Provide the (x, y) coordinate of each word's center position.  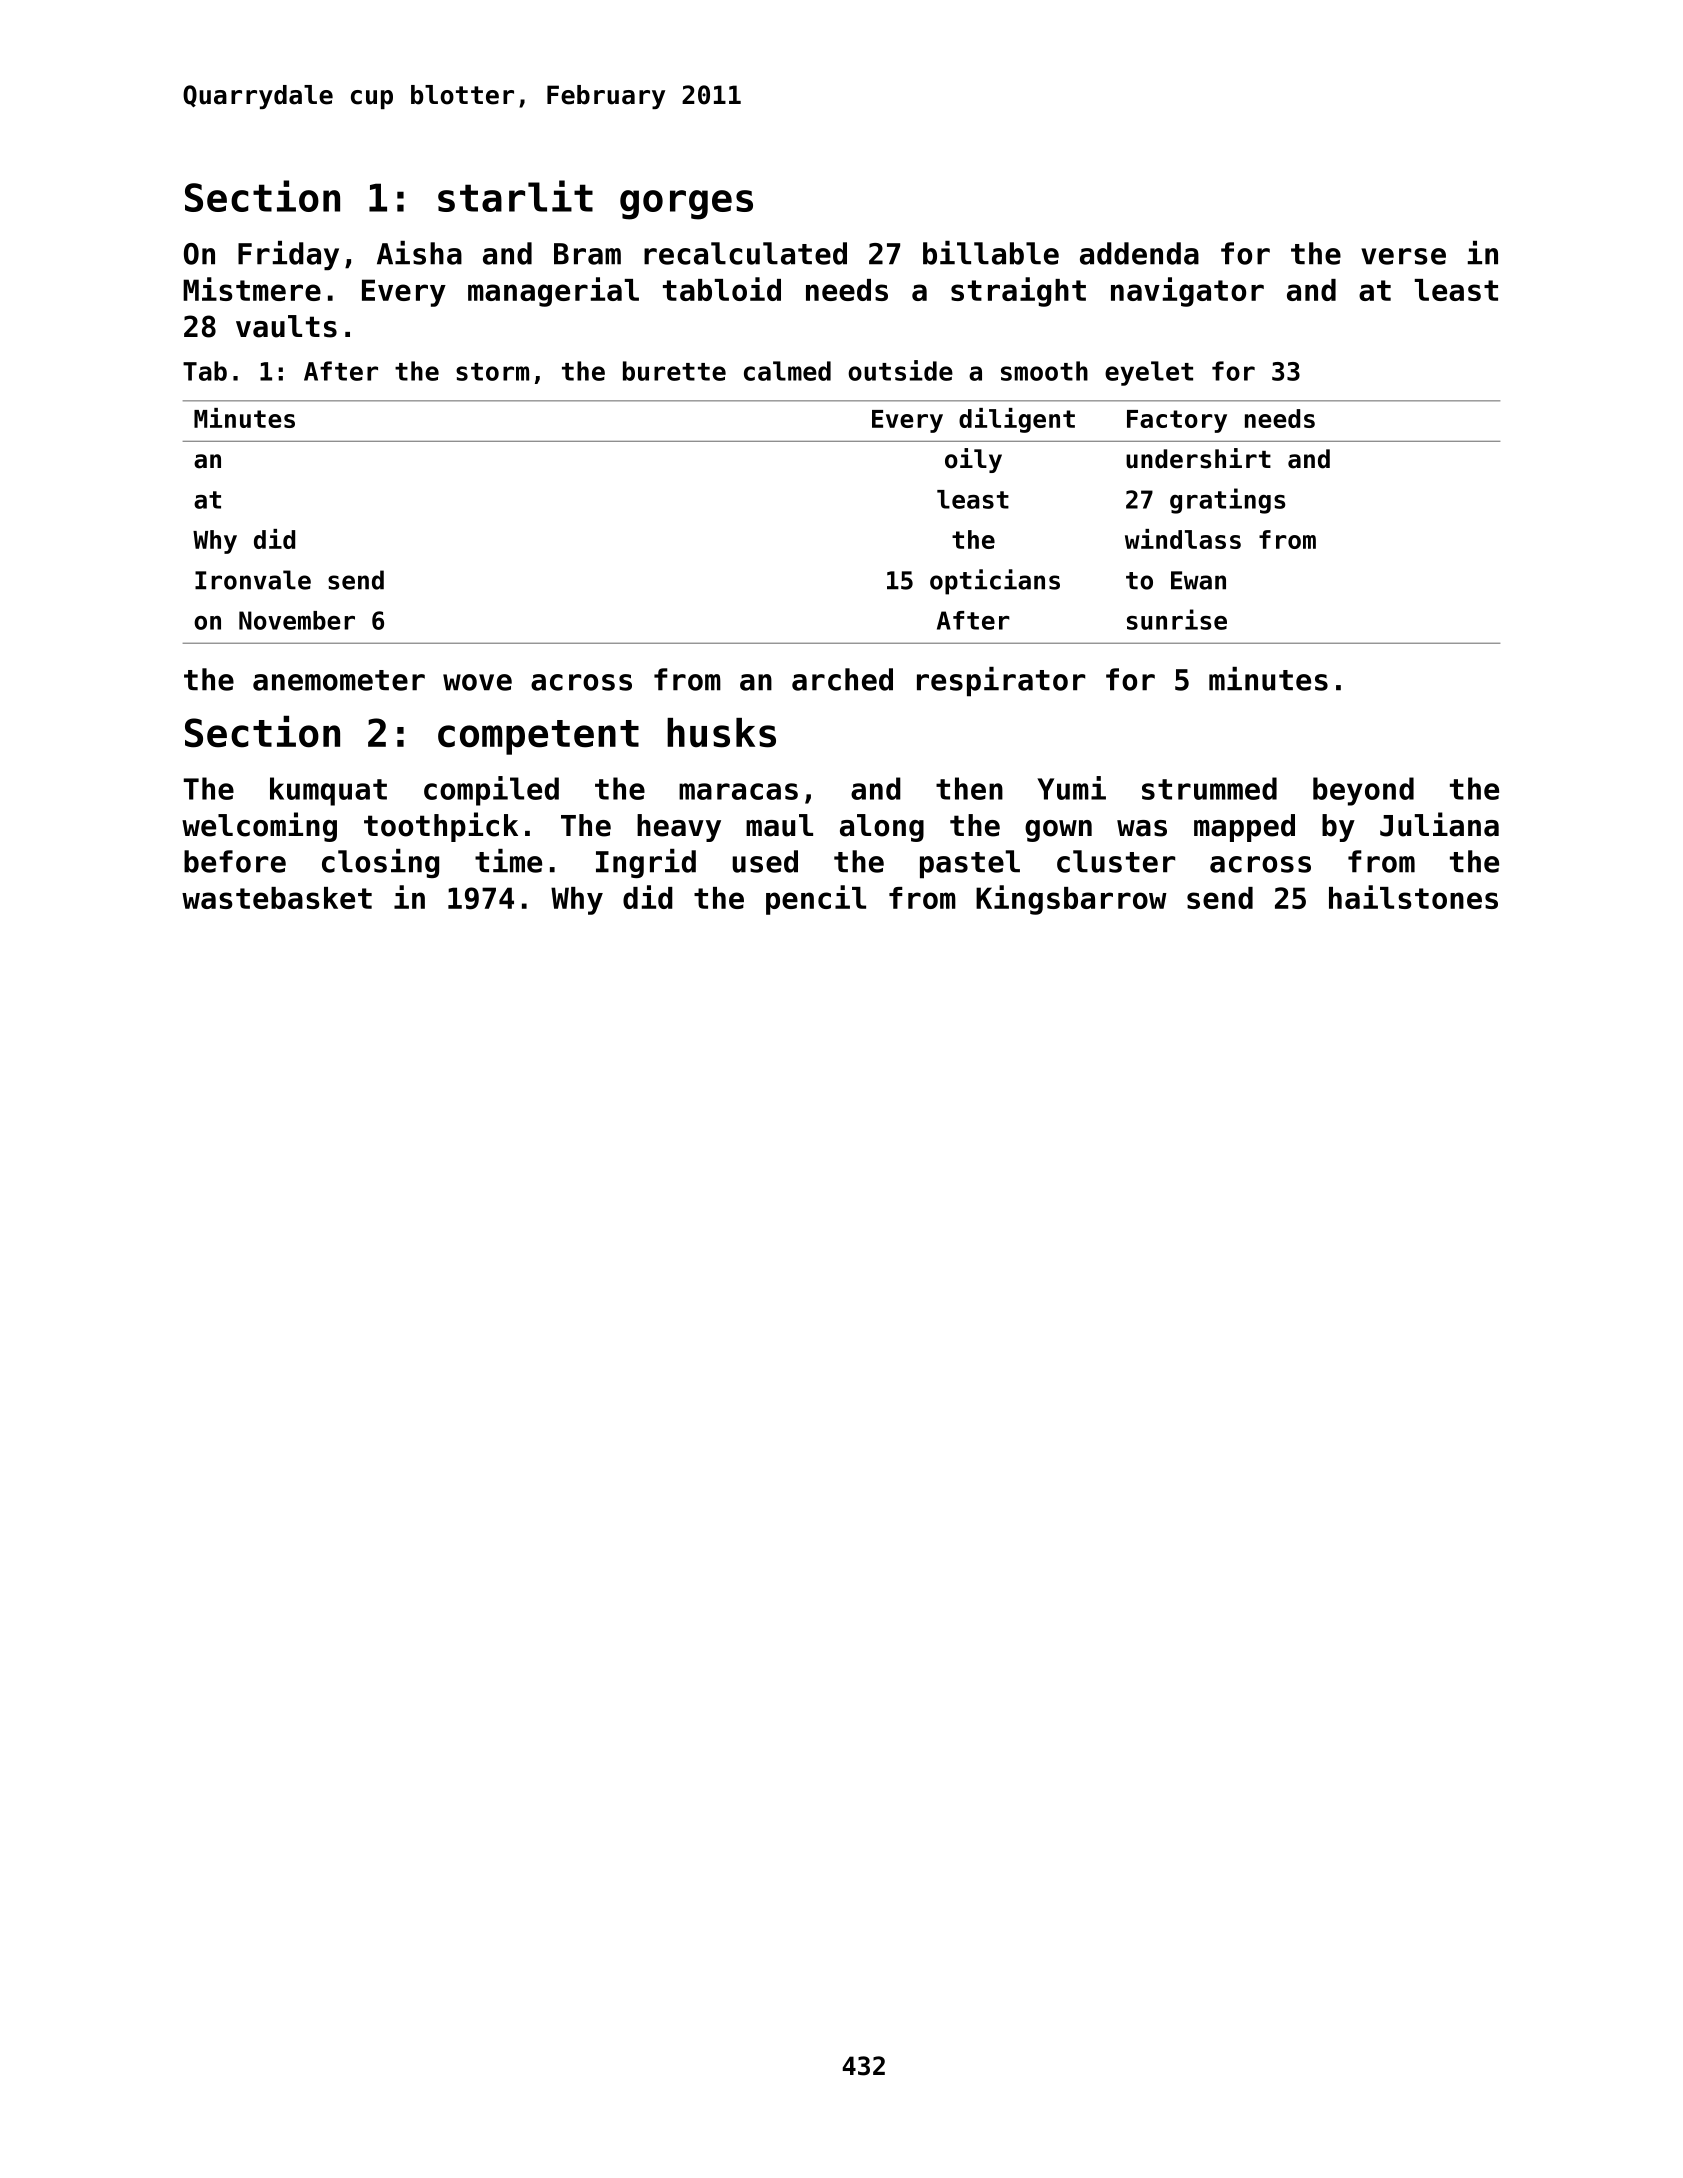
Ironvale (253, 580)
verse (1403, 256)
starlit (515, 196)
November (297, 620)
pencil (816, 900)
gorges (686, 205)
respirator (1001, 682)
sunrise (1177, 619)
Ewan (1198, 580)
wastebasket (277, 898)
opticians (995, 582)
